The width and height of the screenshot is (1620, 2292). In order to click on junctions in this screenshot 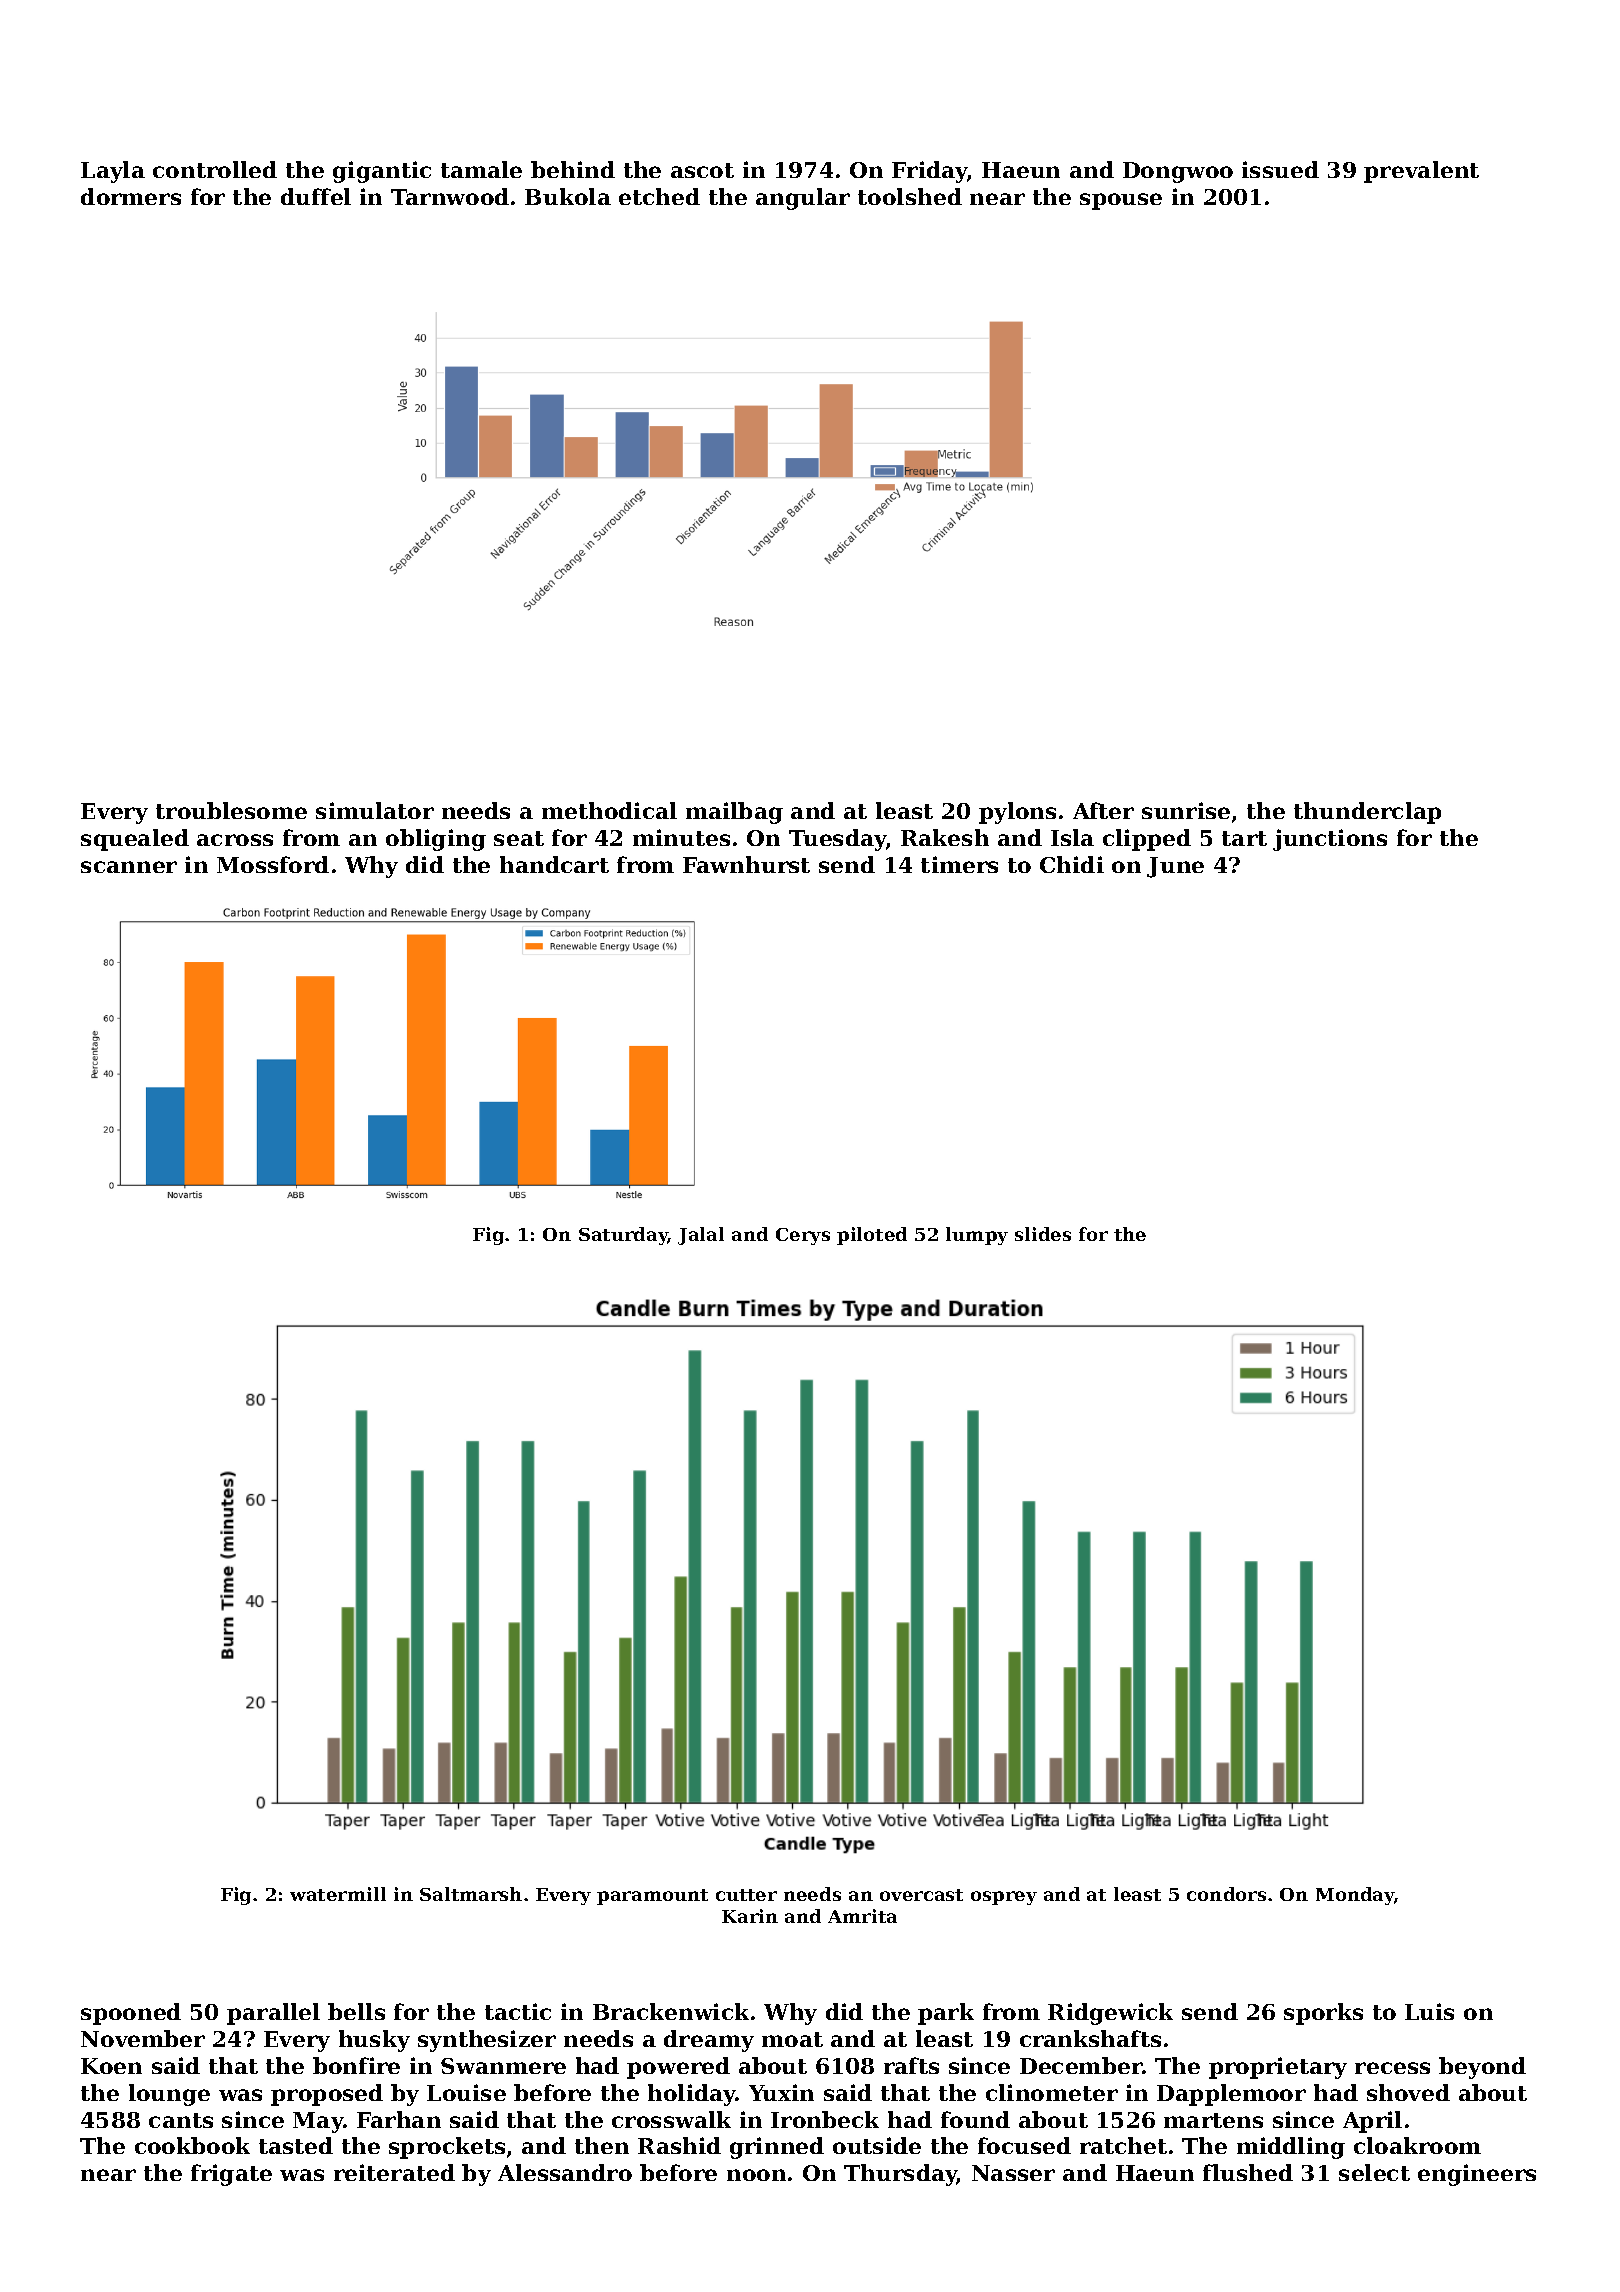, I will do `click(1330, 840)`.
